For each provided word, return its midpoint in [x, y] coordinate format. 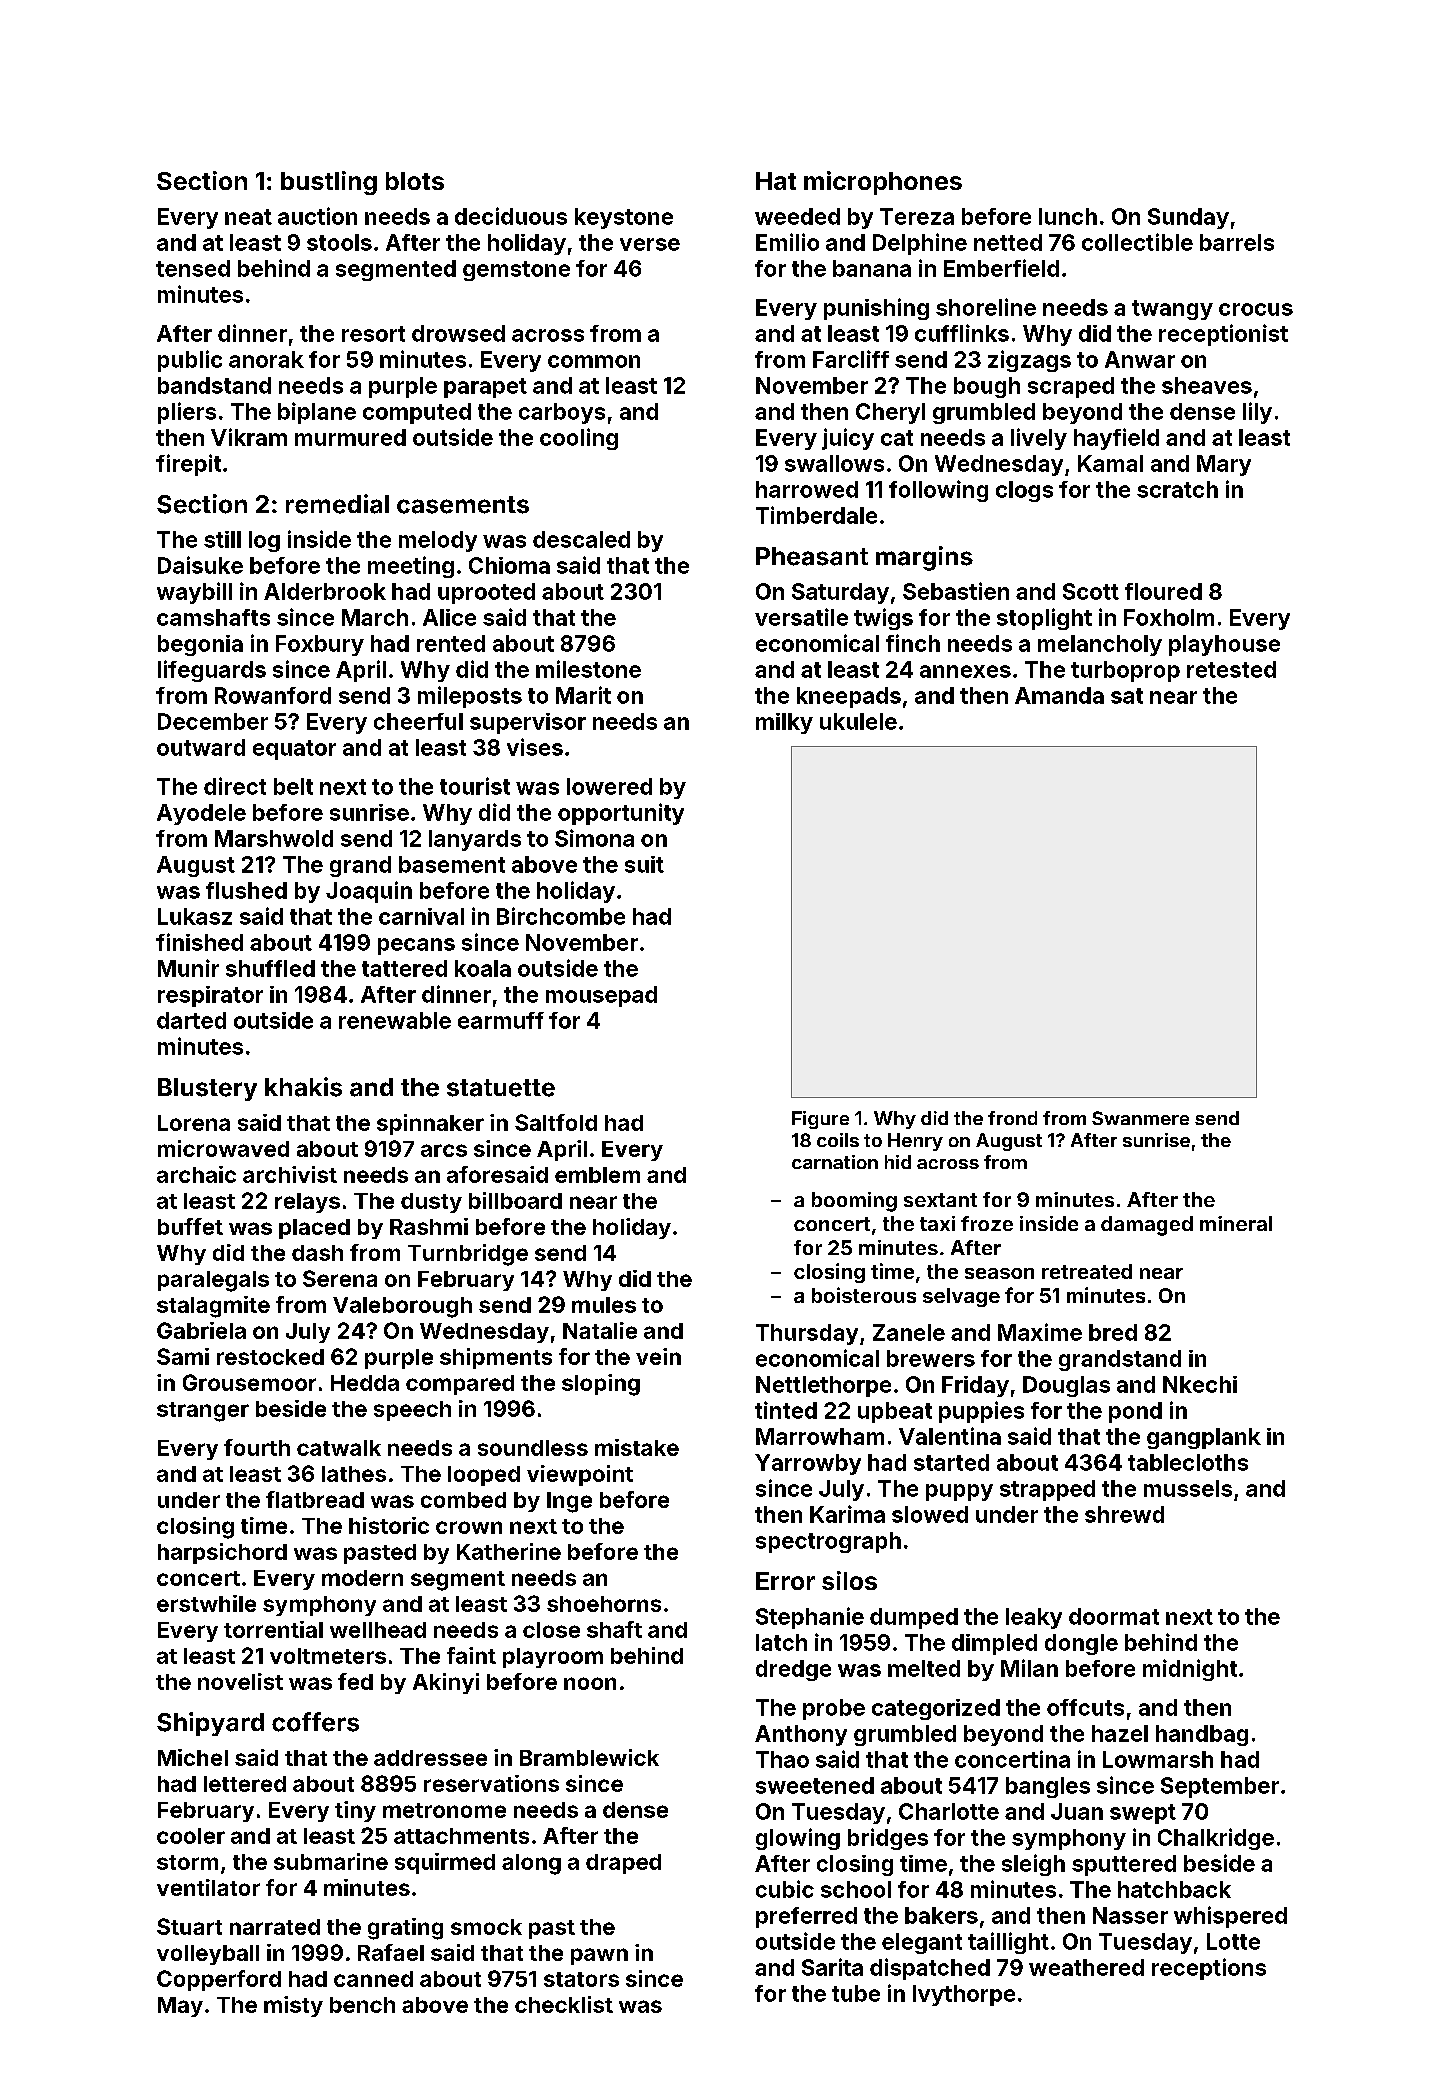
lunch [1068, 216]
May [180, 2007]
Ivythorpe [964, 1995]
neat [248, 217]
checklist [564, 2004]
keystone [624, 218]
